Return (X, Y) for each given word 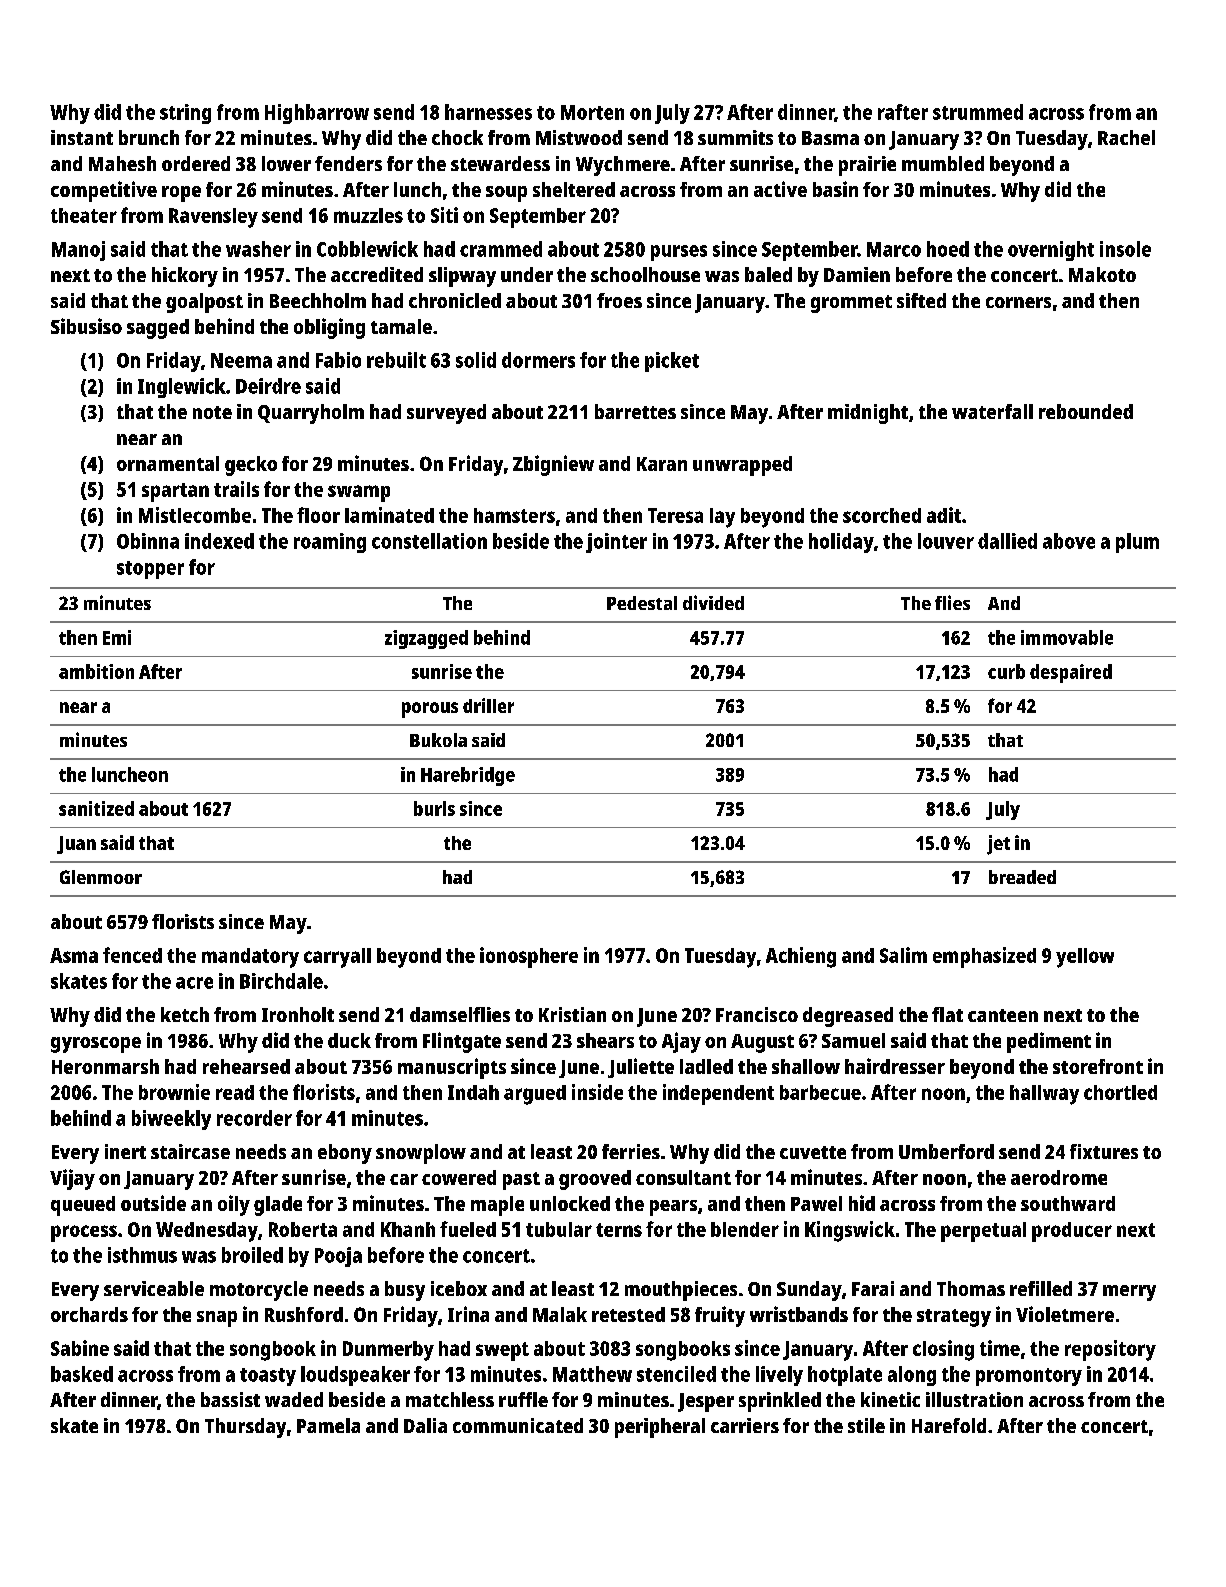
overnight (1051, 251)
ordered (196, 163)
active (780, 189)
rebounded (1086, 411)
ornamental (168, 463)
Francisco (757, 1014)
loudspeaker (355, 1376)
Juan (76, 845)
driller (488, 705)
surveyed (446, 414)
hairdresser (895, 1066)
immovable (1067, 637)
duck (349, 1040)
